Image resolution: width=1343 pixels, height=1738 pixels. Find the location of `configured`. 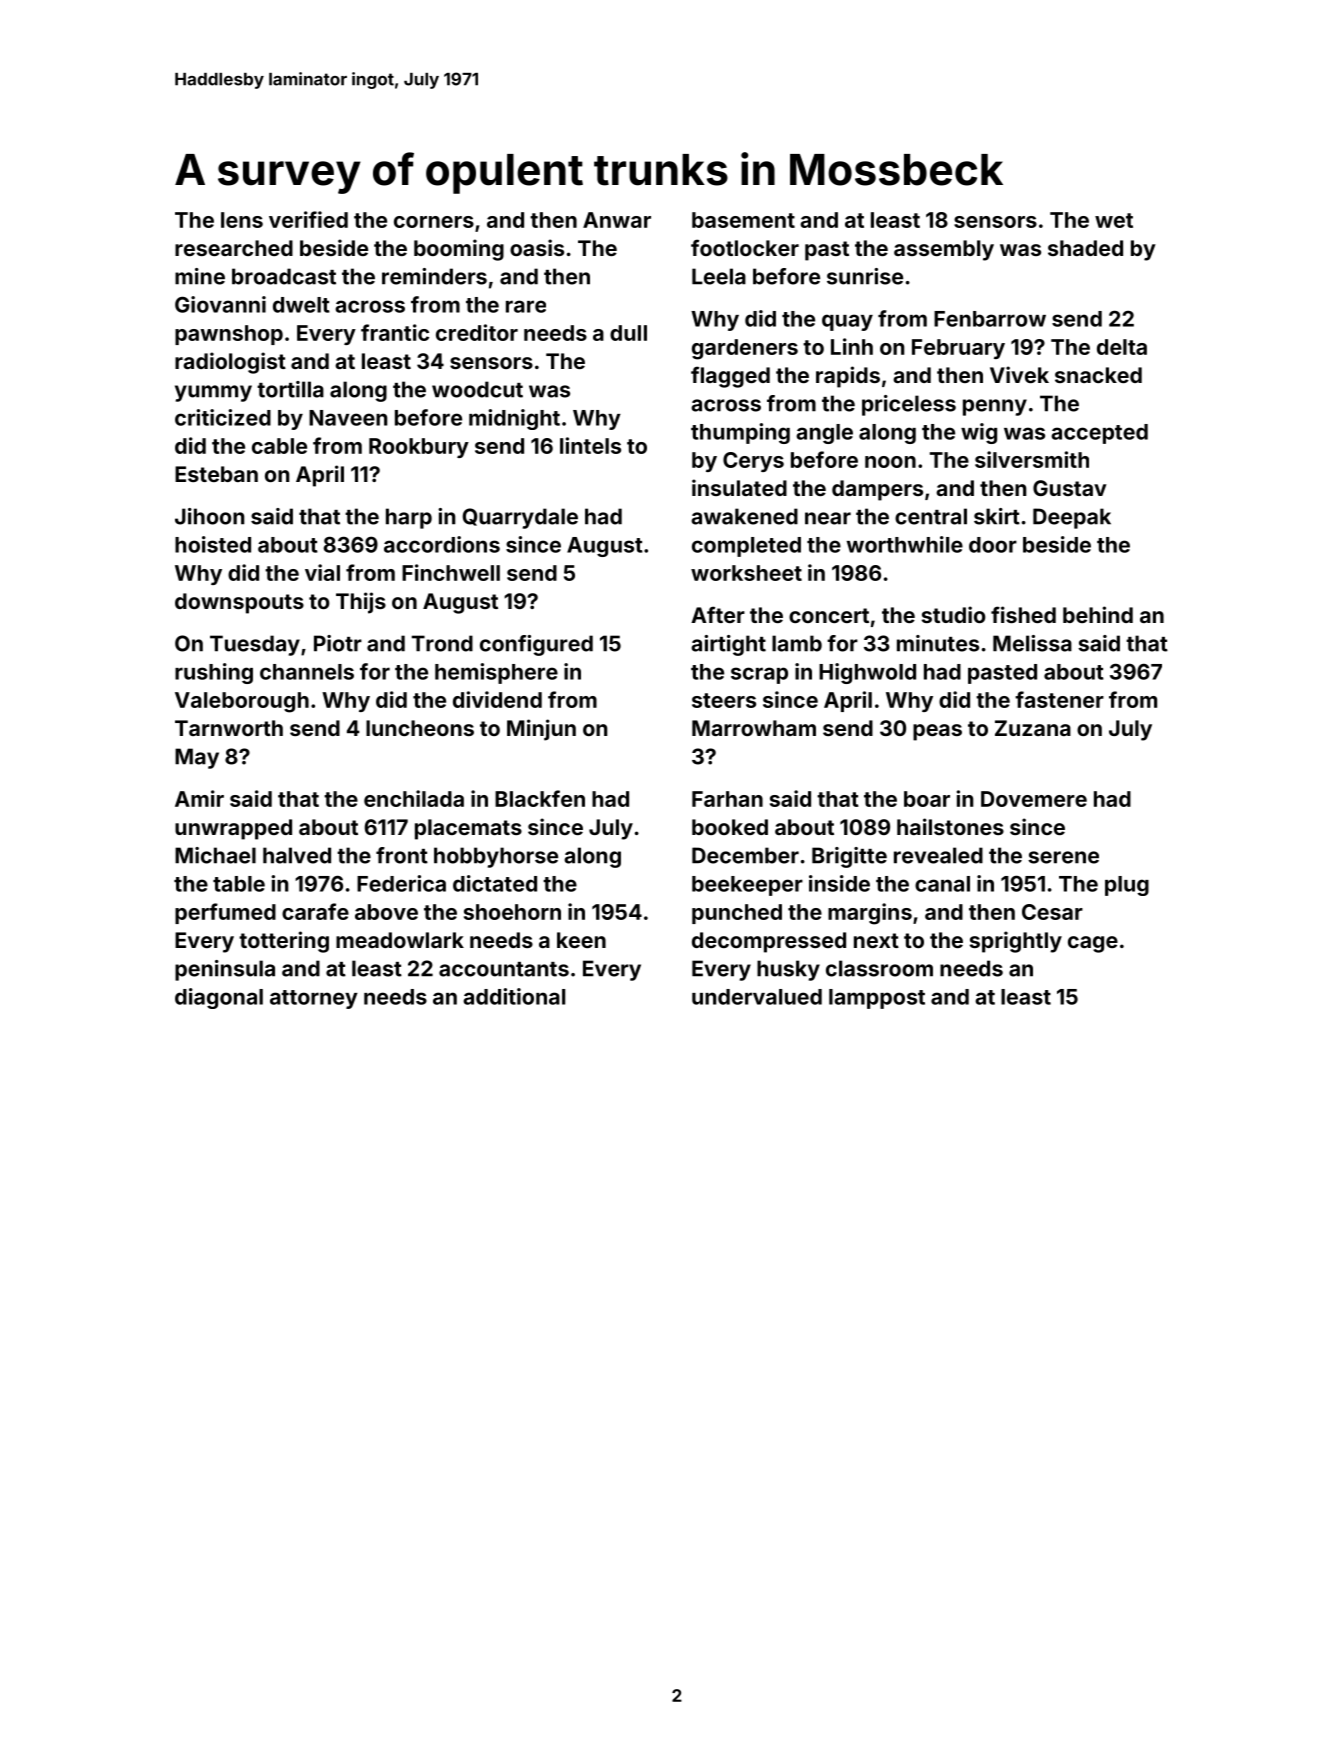

configured is located at coordinates (536, 645).
